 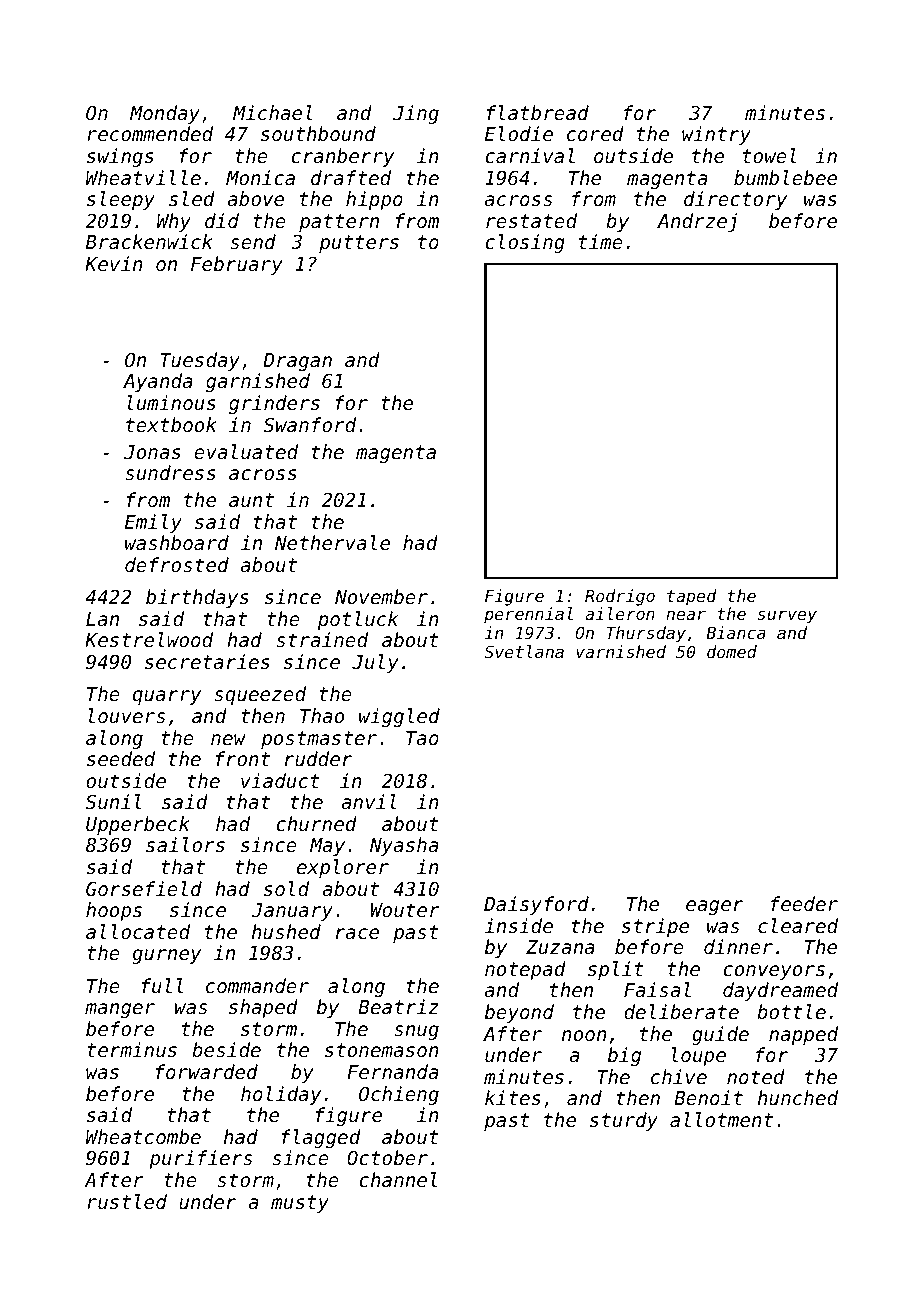 I want to click on flatbread, so click(x=538, y=112).
